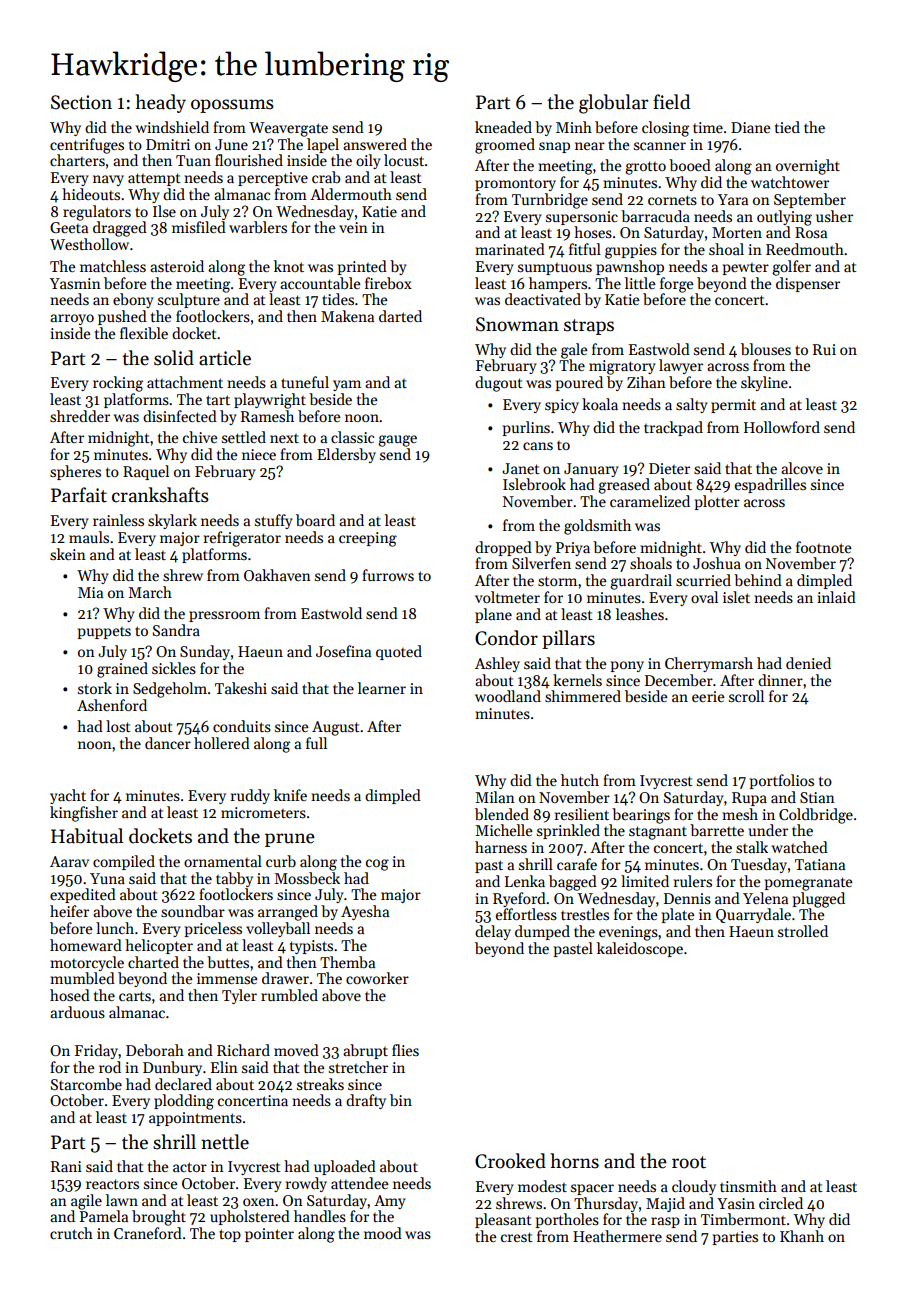 Image resolution: width=908 pixels, height=1316 pixels. Describe the element at coordinates (86, 1084) in the document. I see `Starcombe` at that location.
